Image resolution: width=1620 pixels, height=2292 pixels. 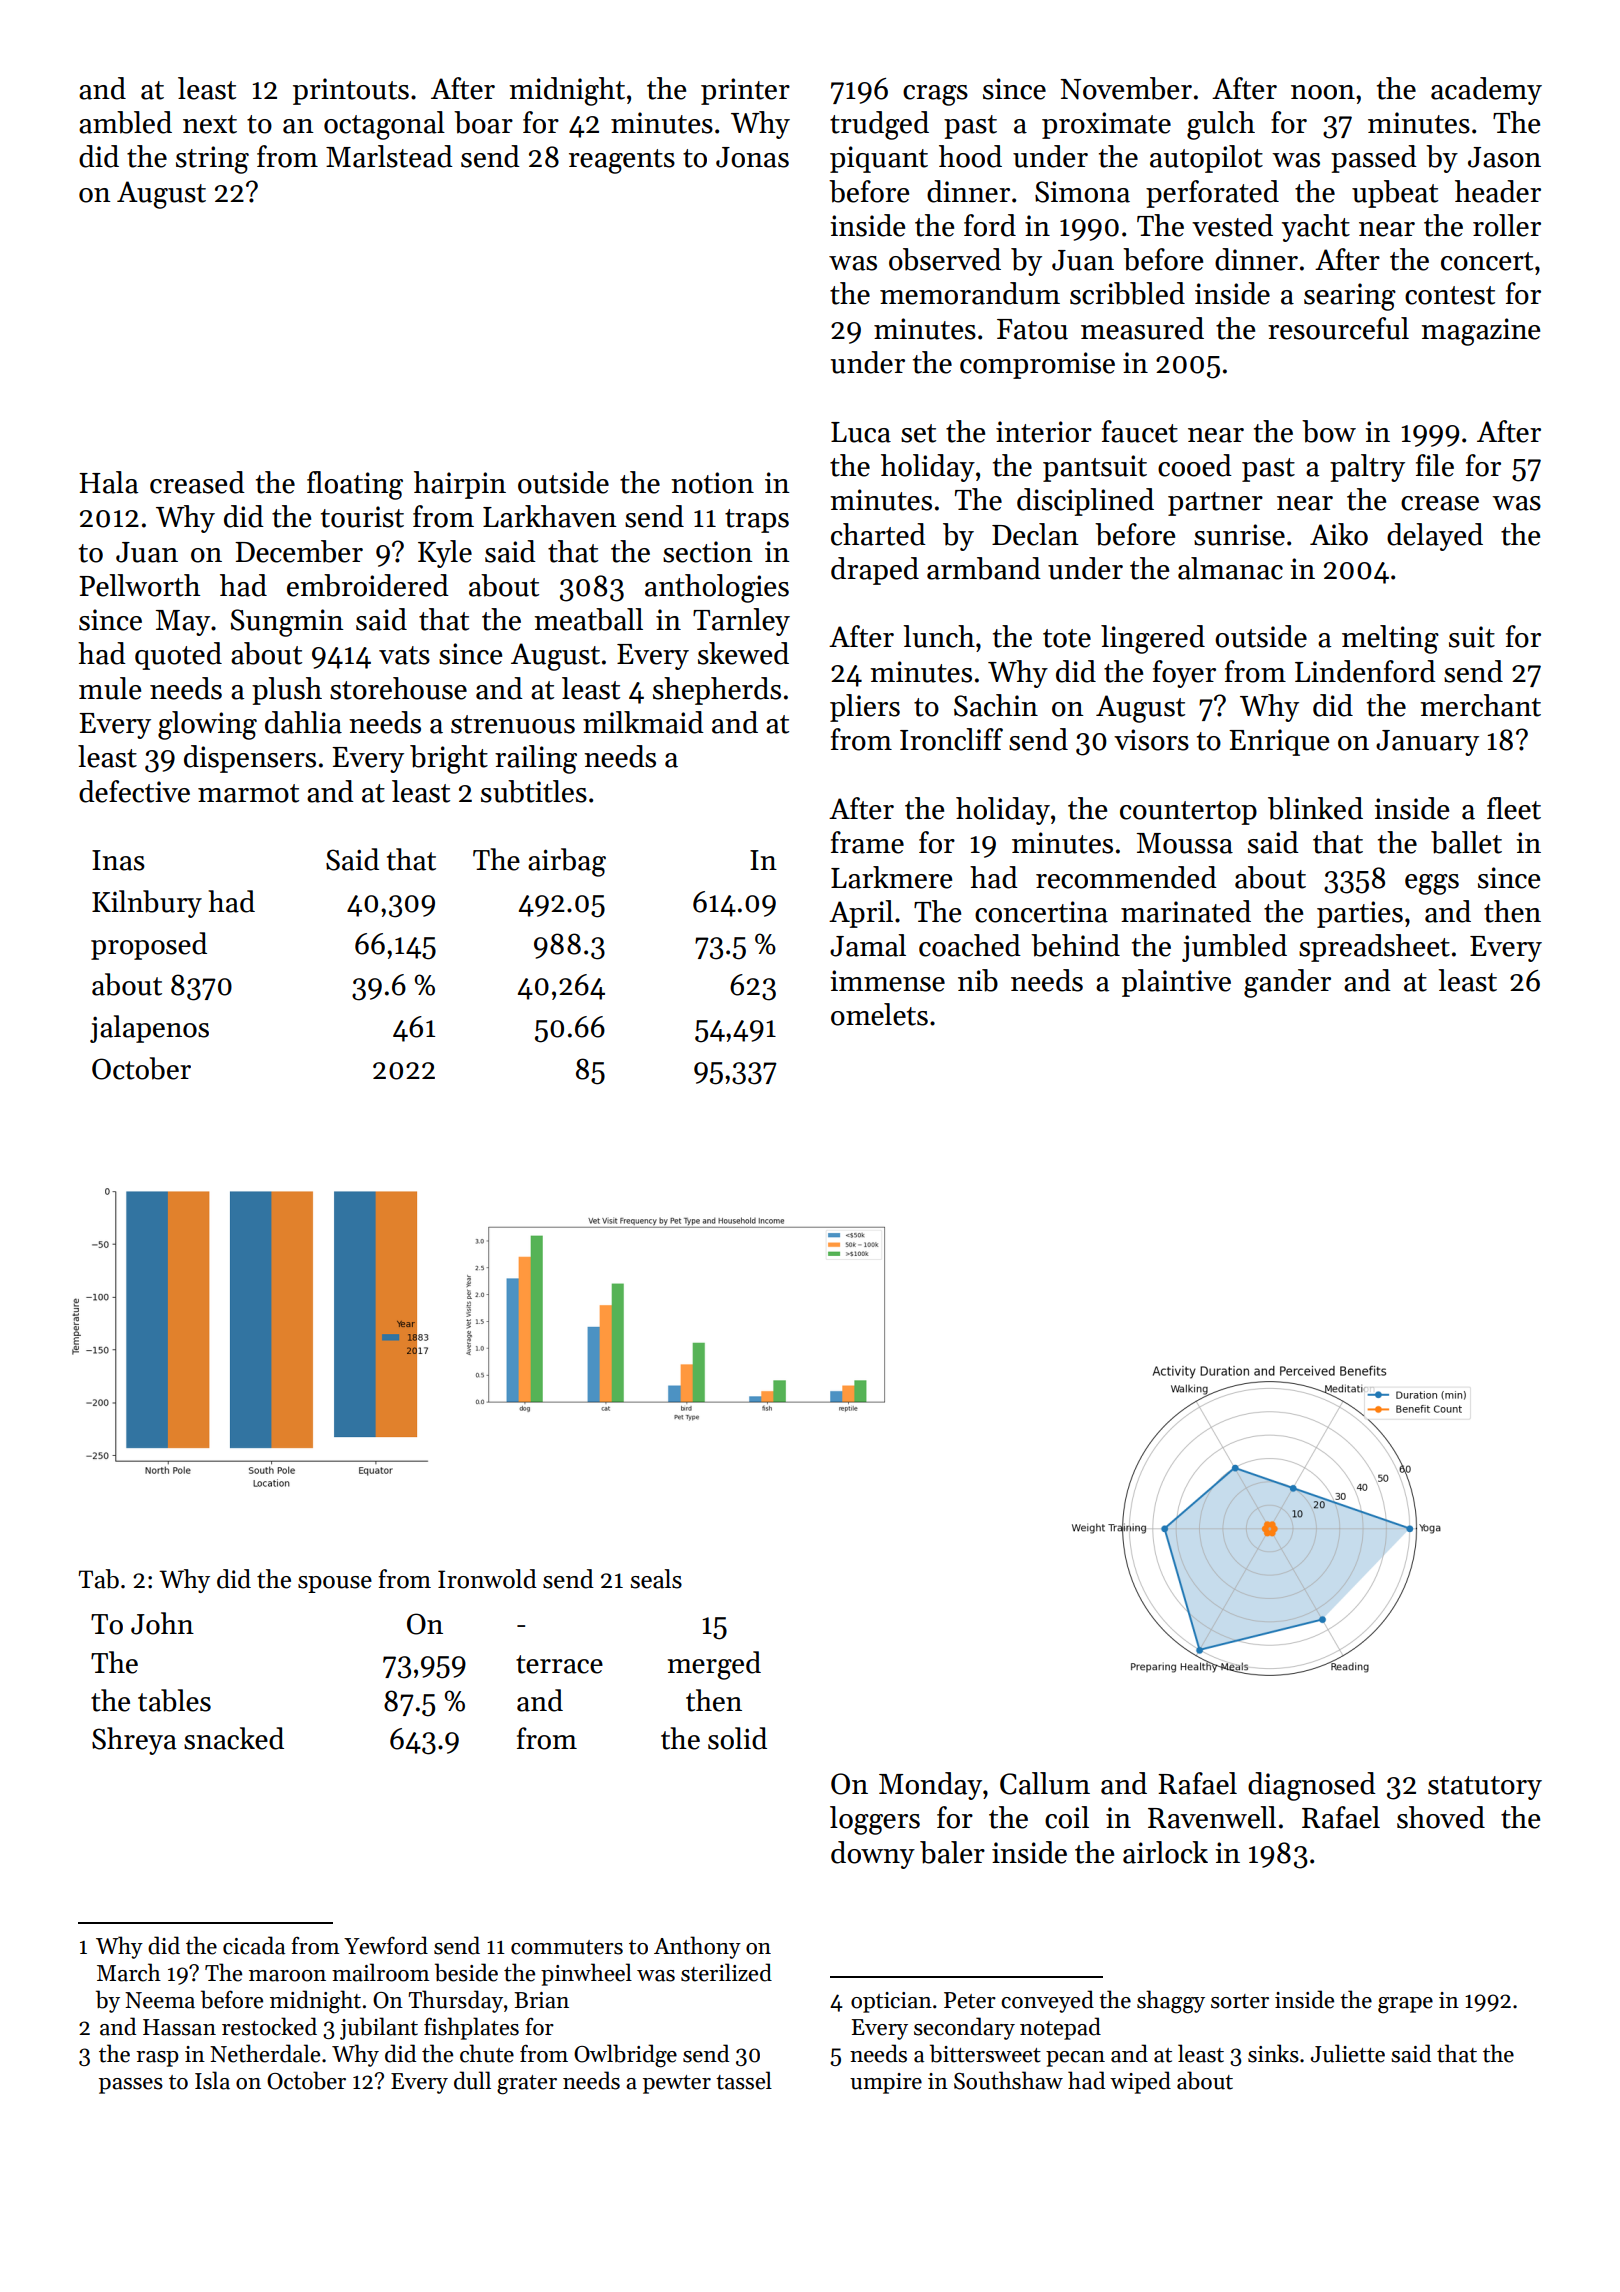 What do you see at coordinates (131, 2086) in the screenshot?
I see `passes` at bounding box center [131, 2086].
